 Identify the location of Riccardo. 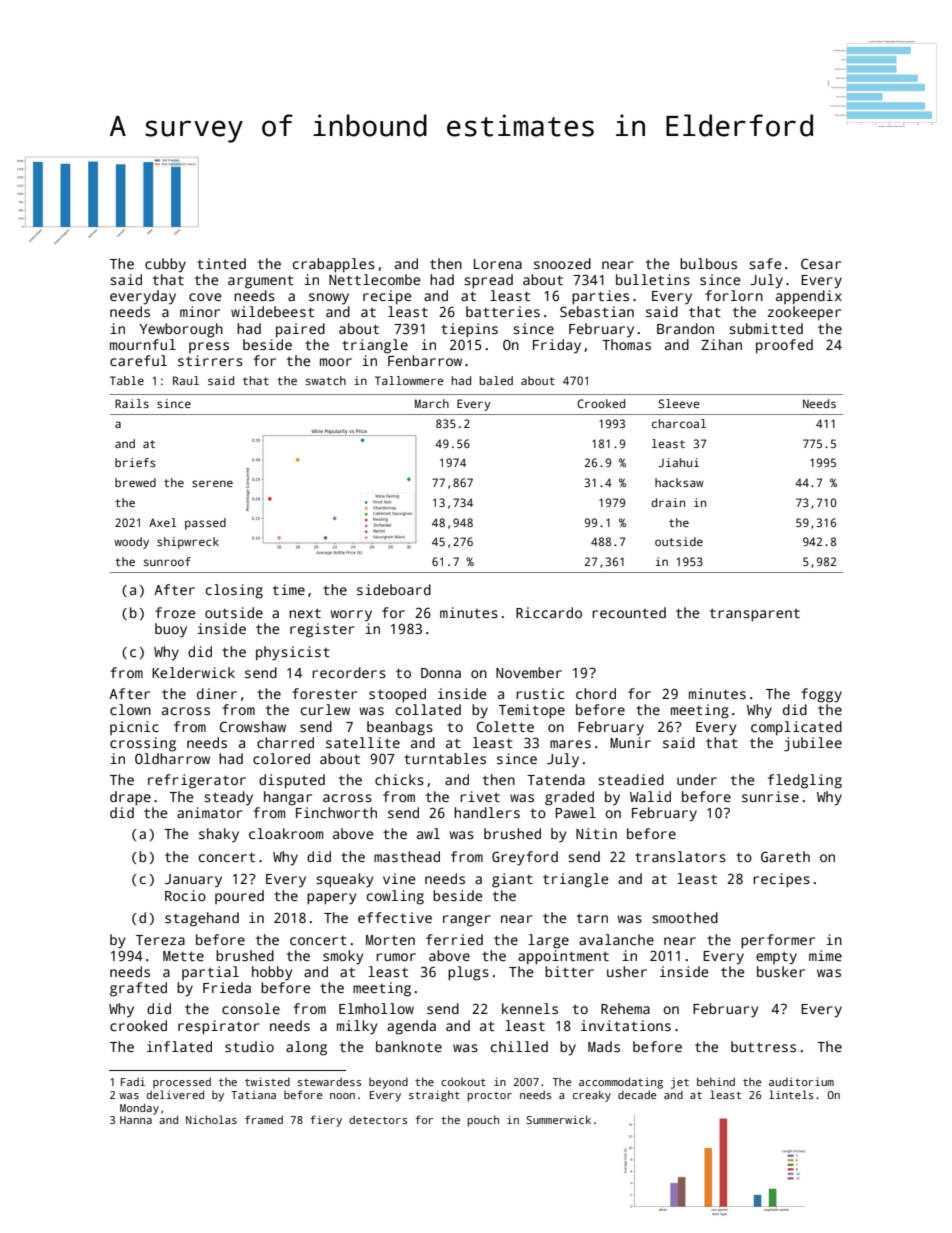
(549, 612).
